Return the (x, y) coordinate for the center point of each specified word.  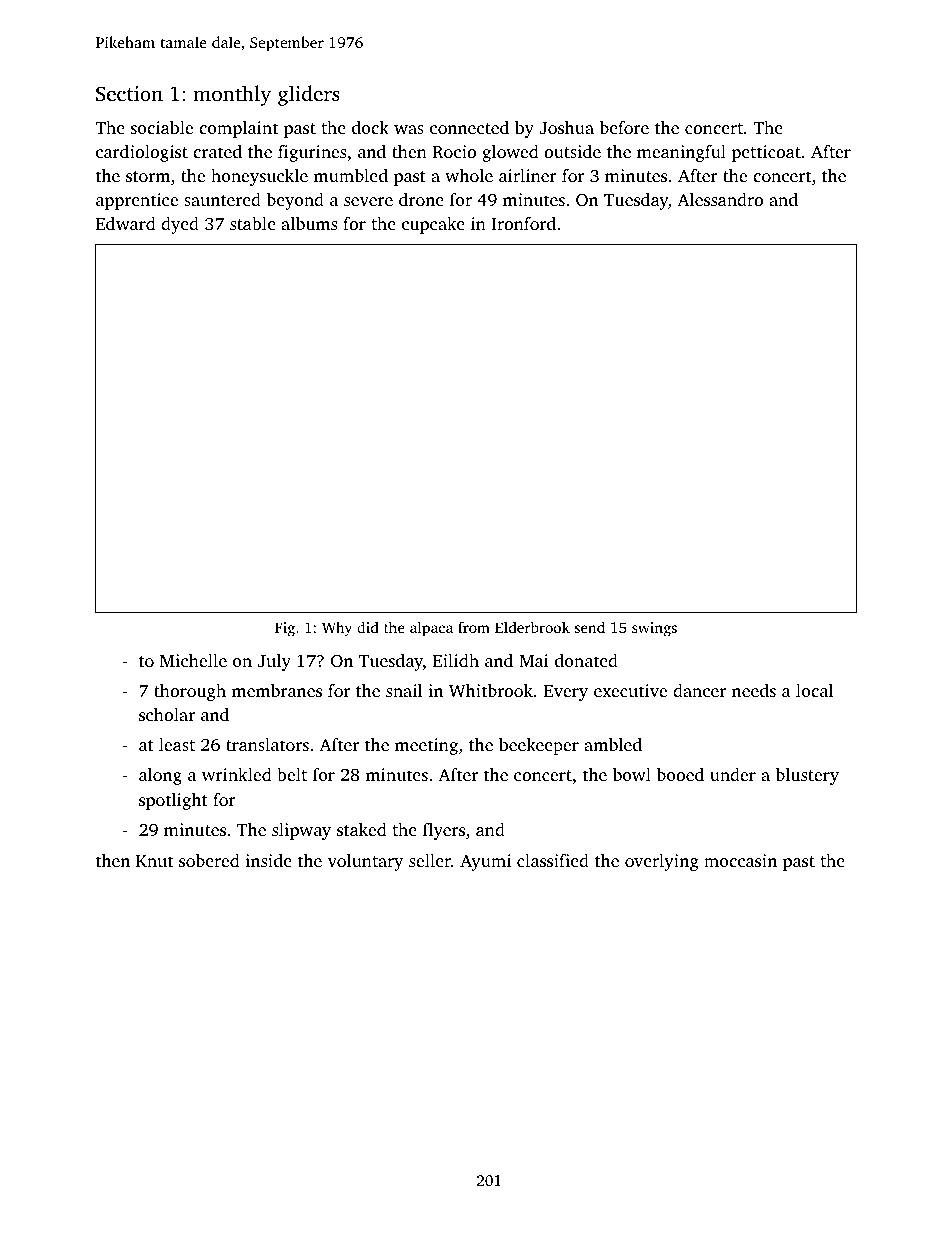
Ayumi (485, 862)
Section (129, 94)
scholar (167, 714)
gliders (309, 95)
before (624, 127)
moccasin (740, 860)
